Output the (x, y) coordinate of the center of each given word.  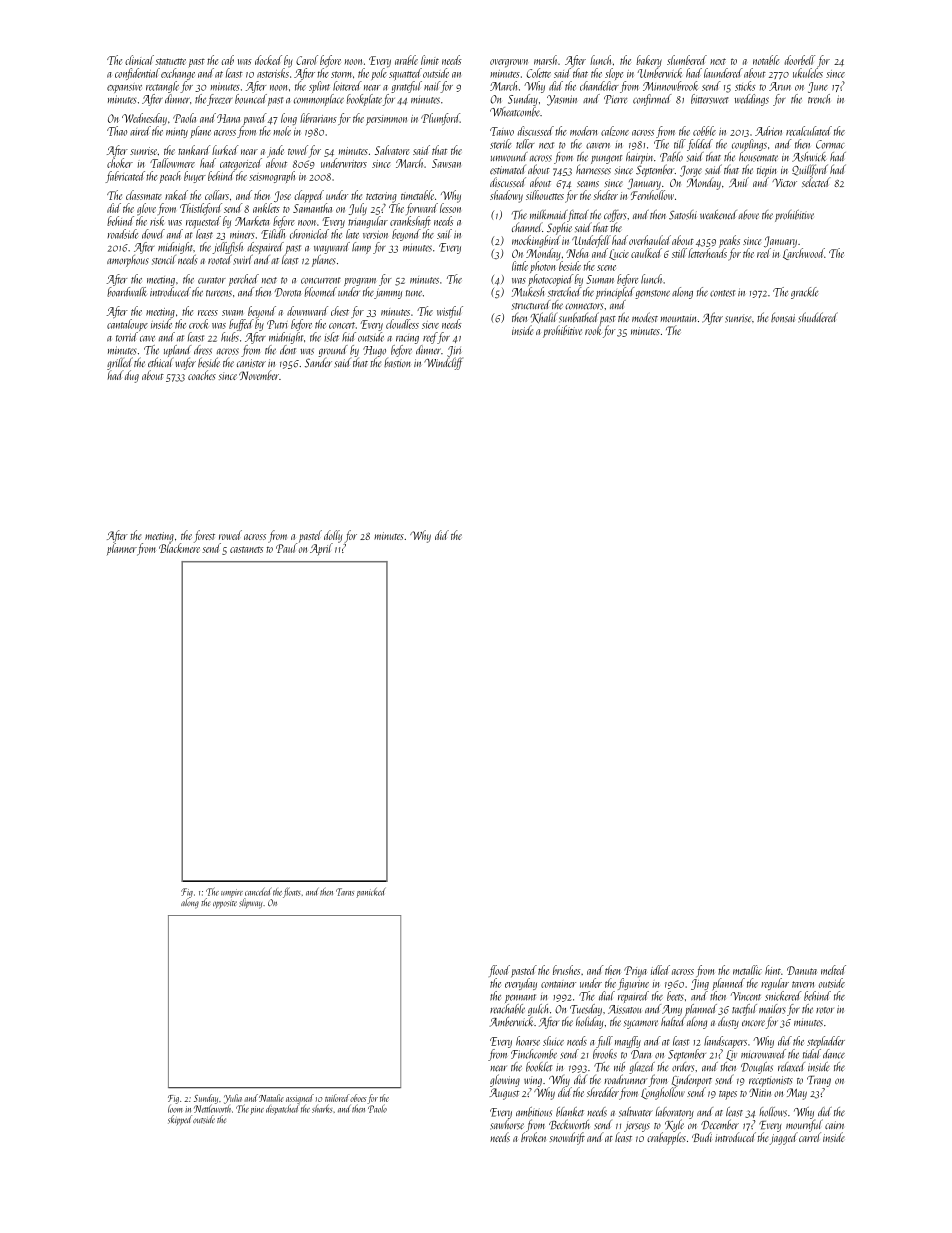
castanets (246, 549)
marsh (545, 60)
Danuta (802, 970)
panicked (371, 892)
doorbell (800, 60)
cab (228, 60)
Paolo (377, 1108)
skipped (180, 1120)
